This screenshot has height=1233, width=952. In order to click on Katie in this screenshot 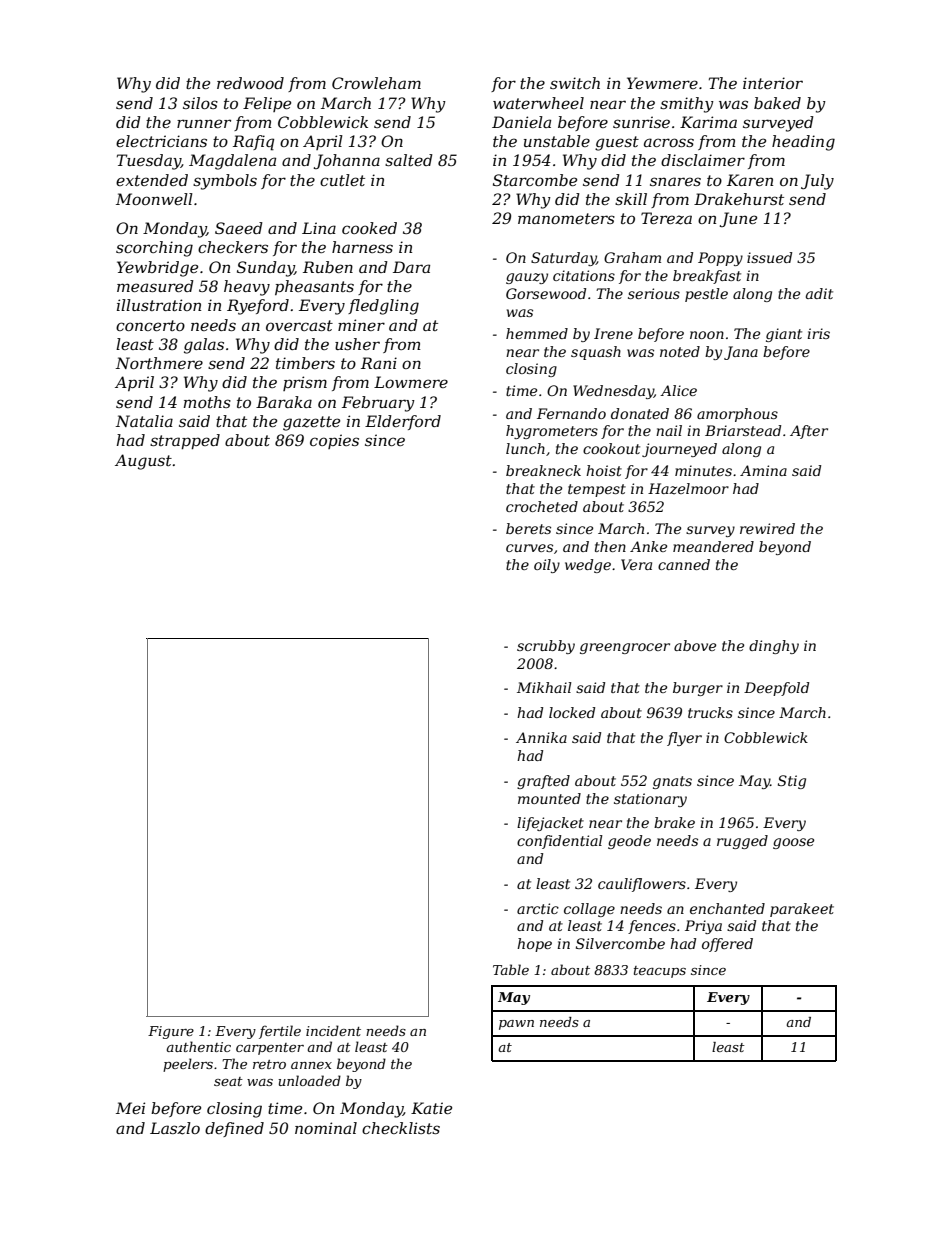, I will do `click(431, 1108)`.
